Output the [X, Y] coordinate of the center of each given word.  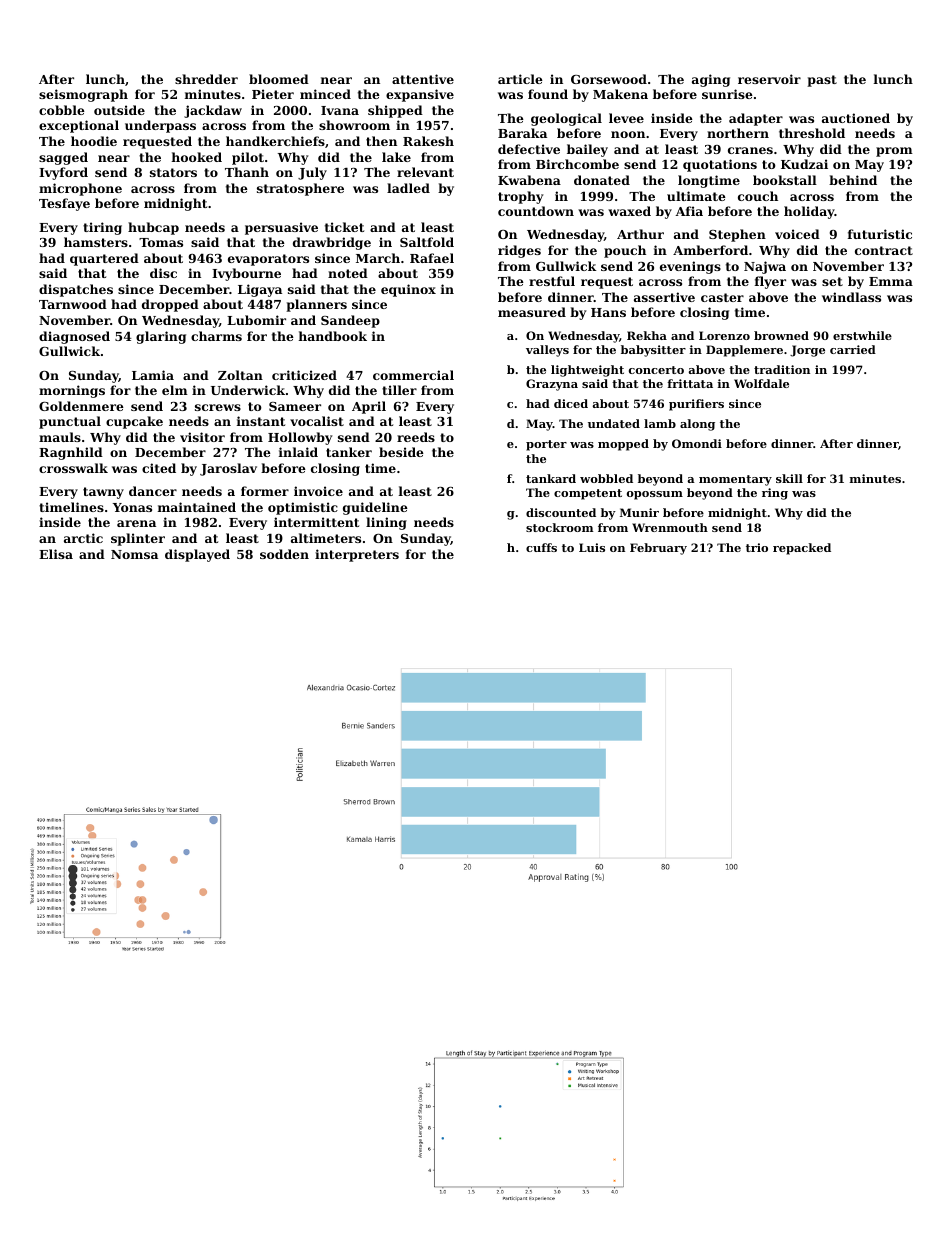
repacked [802, 549]
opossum [655, 495]
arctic [83, 538]
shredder [206, 79]
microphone [80, 189]
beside [401, 452]
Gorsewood [609, 79]
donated [602, 180]
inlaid [298, 452]
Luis [592, 547]
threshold [812, 133]
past [822, 81]
